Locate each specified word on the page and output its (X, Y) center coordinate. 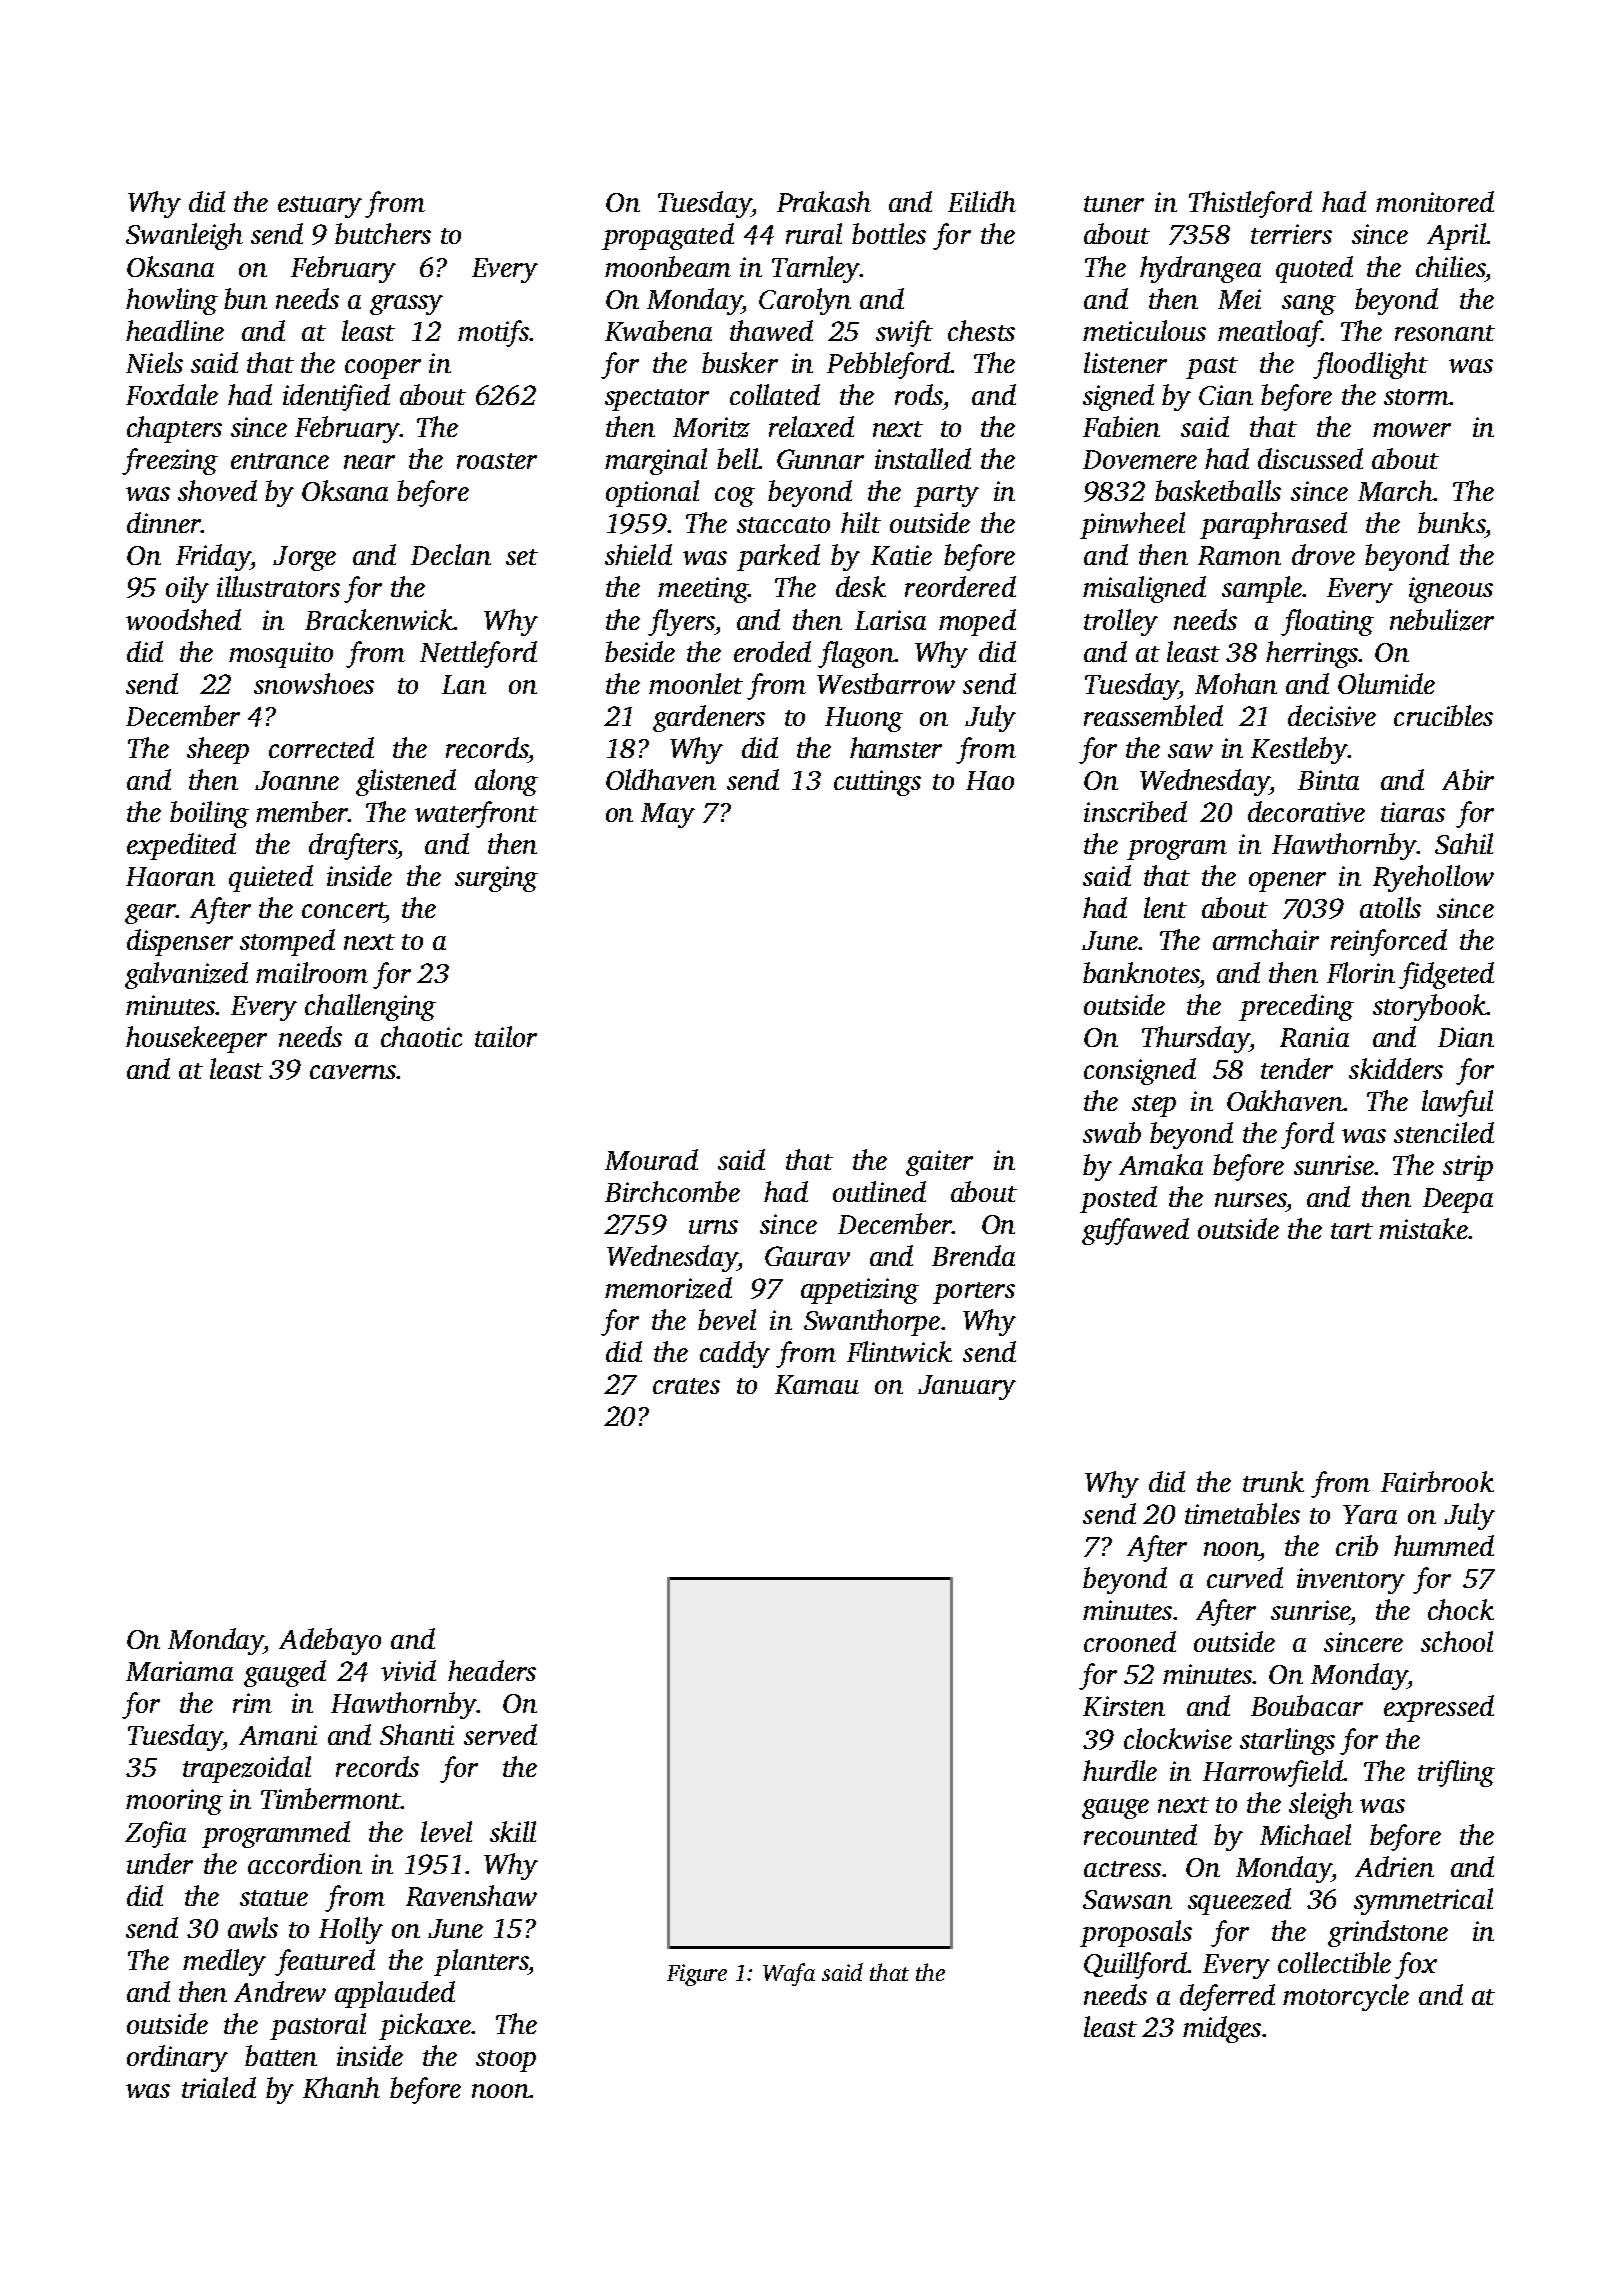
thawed (771, 330)
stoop (506, 2061)
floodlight (1370, 365)
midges (1222, 2029)
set (522, 557)
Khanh (341, 2087)
